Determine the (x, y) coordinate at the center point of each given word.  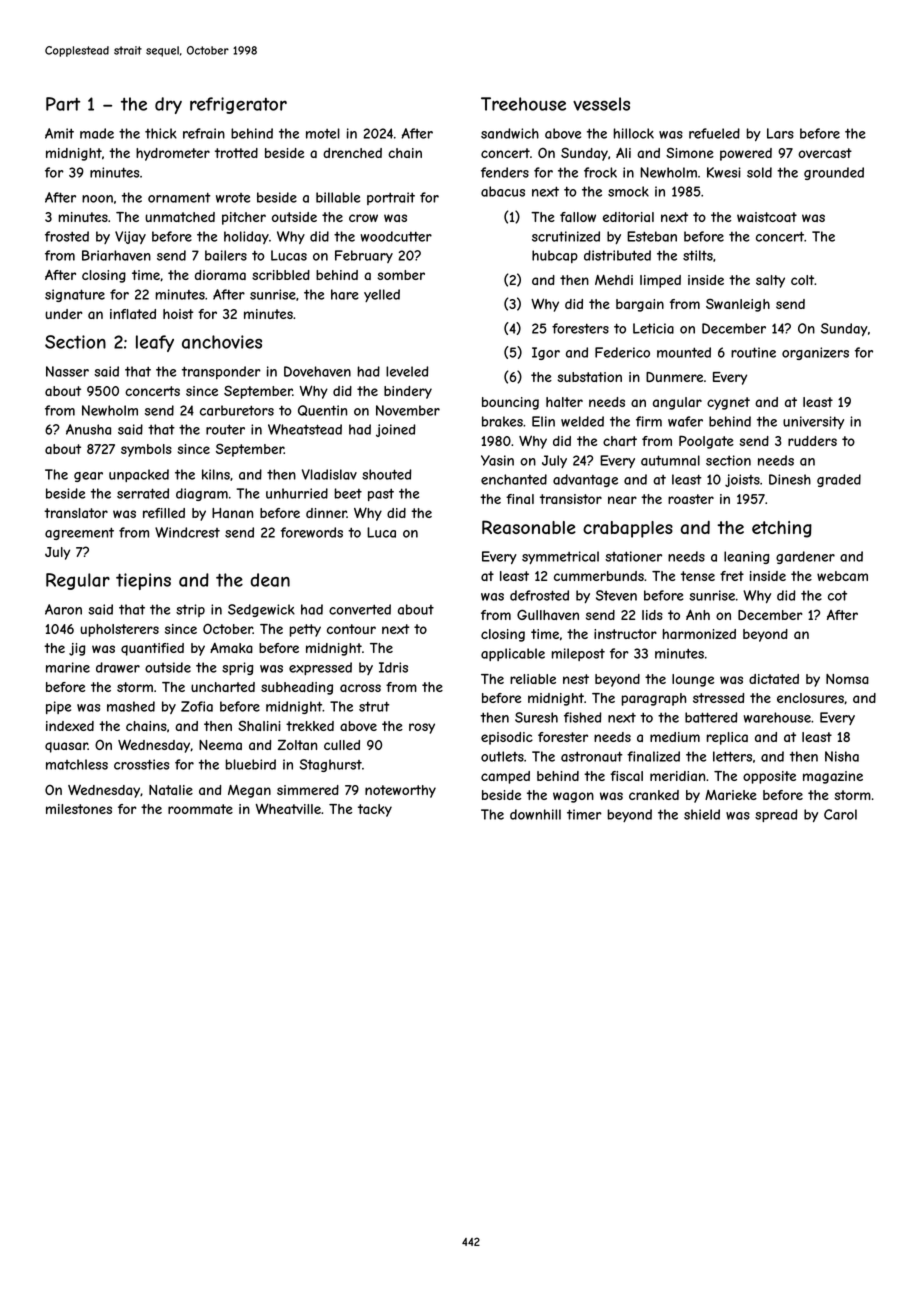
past (381, 495)
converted (360, 609)
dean (270, 580)
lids (652, 615)
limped (660, 281)
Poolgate (706, 442)
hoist (178, 314)
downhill (535, 814)
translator (76, 513)
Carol (840, 814)
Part (63, 104)
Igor (546, 353)
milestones (79, 809)
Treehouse (523, 104)
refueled (714, 133)
